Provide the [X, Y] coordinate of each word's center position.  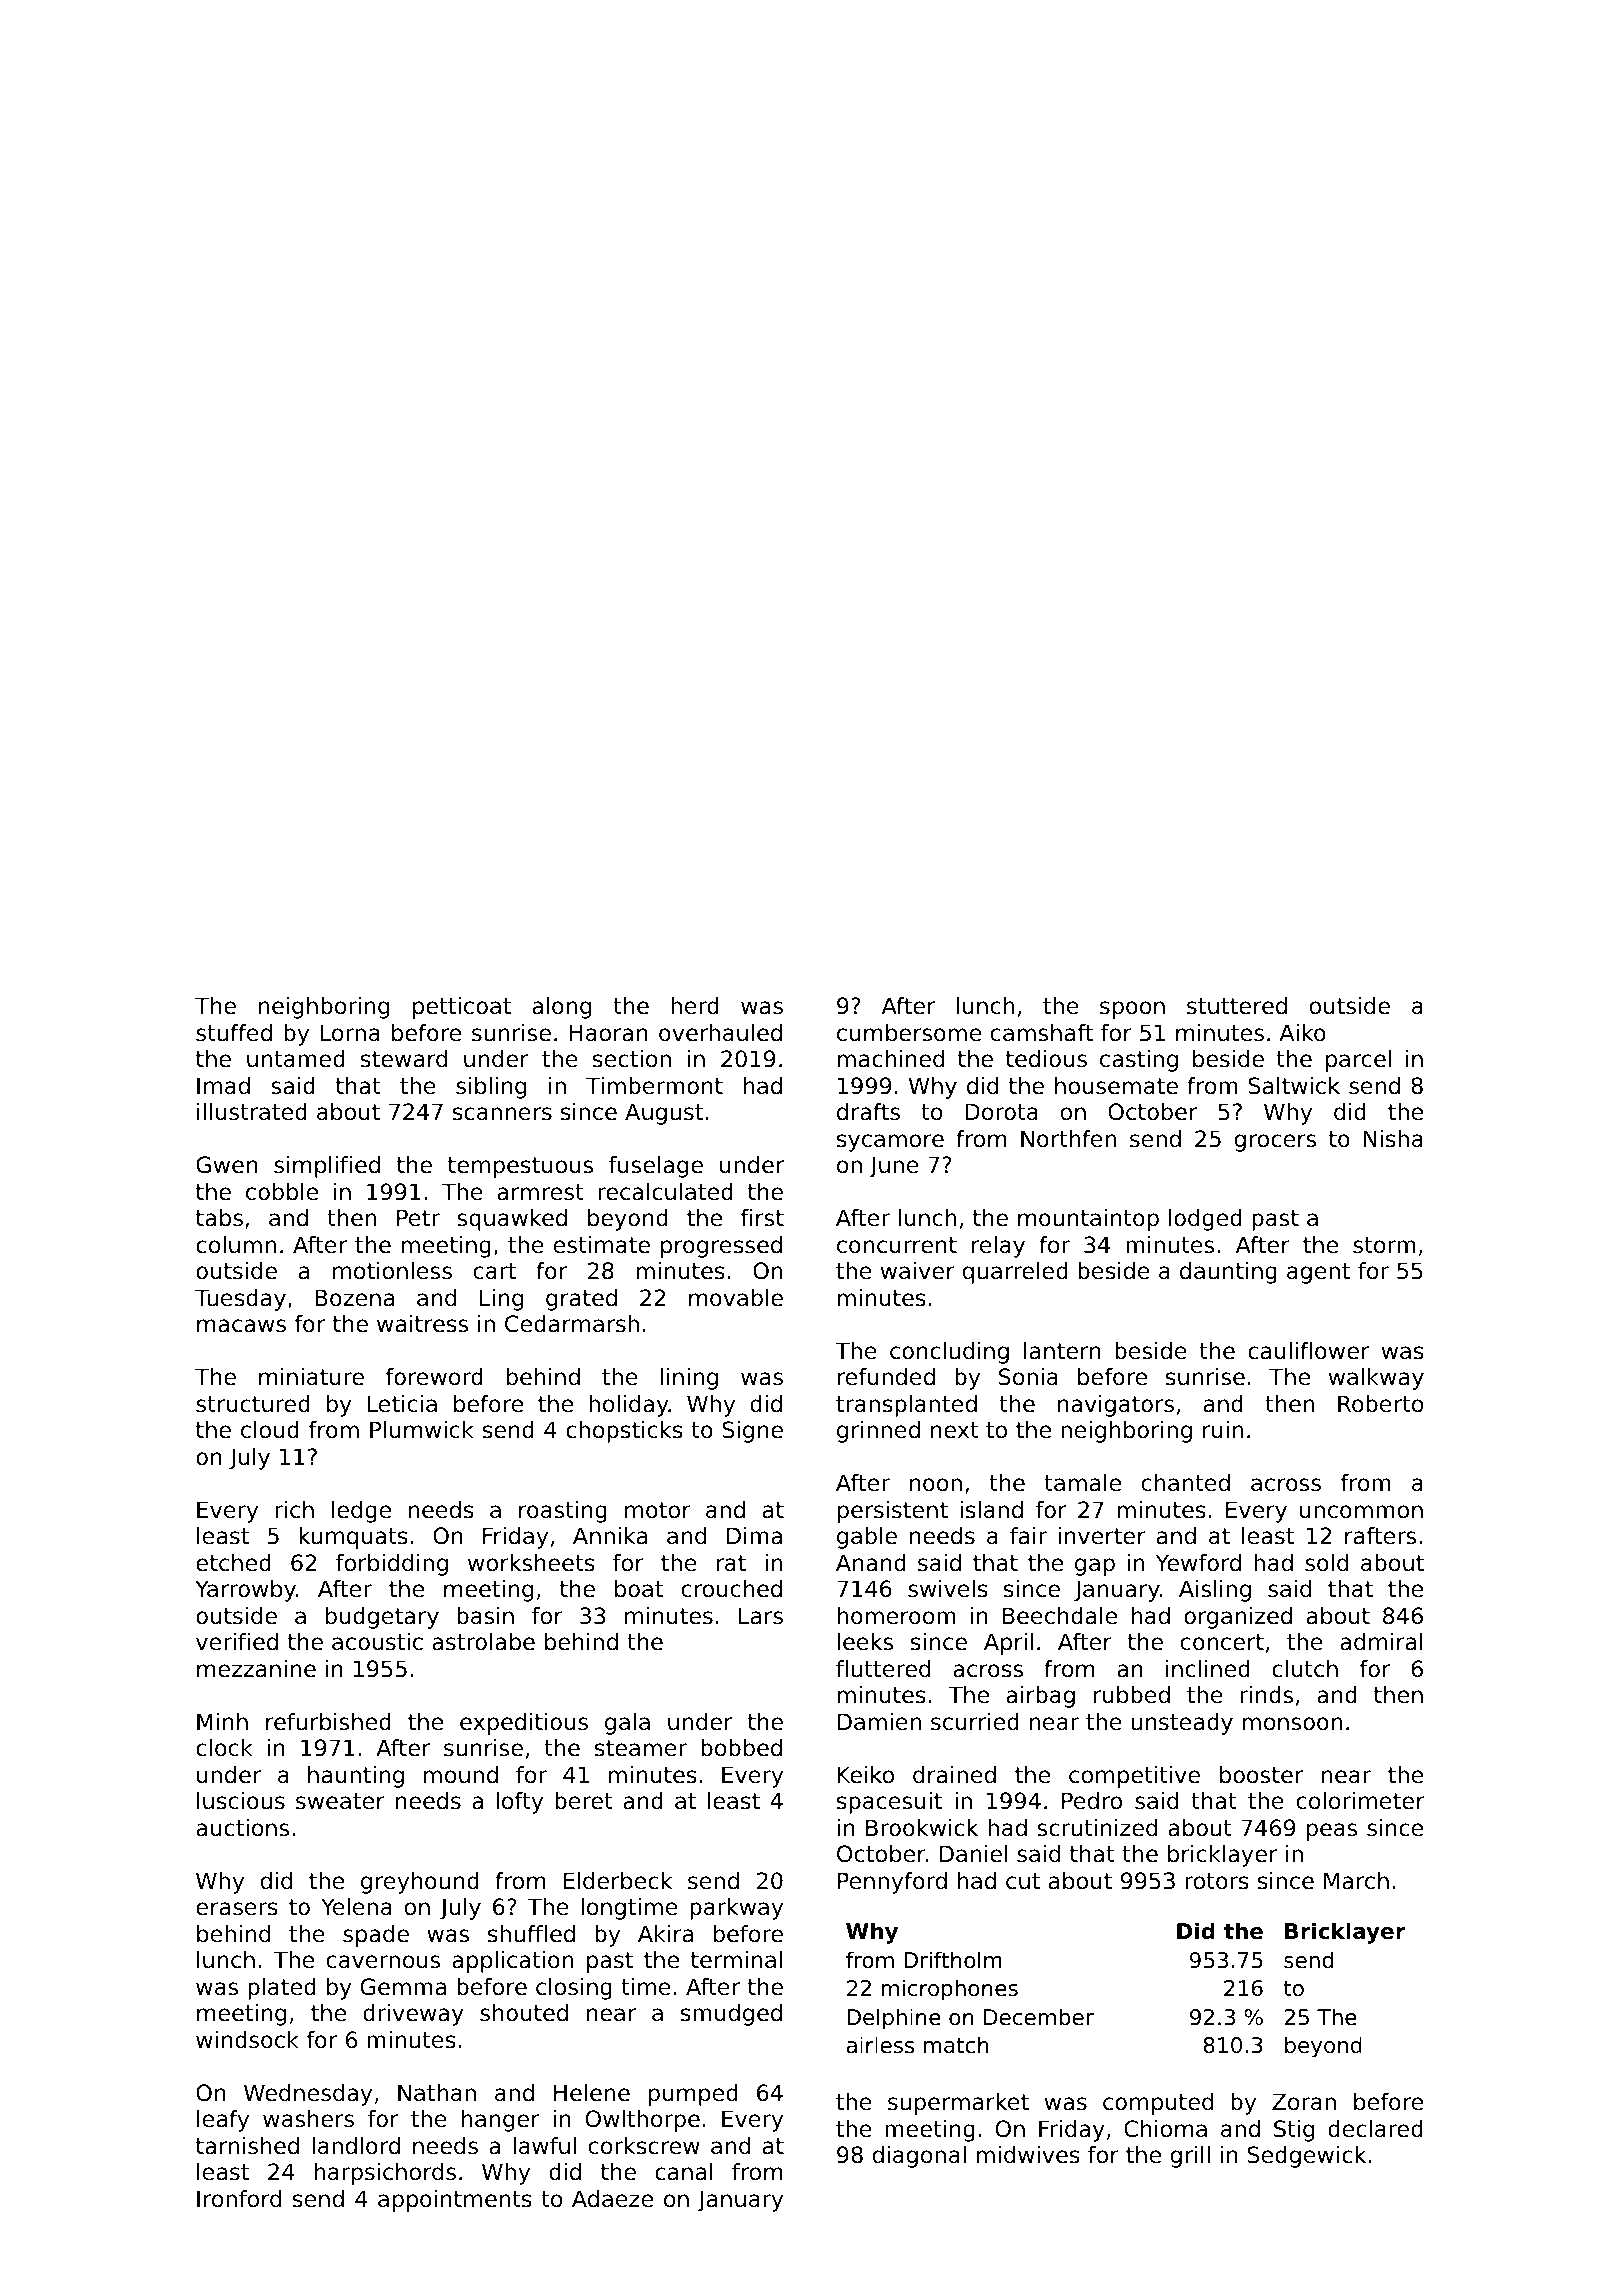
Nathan [437, 2093]
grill [1190, 2157]
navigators [1116, 1406]
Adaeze [612, 2199]
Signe [753, 1432]
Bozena [354, 1298]
